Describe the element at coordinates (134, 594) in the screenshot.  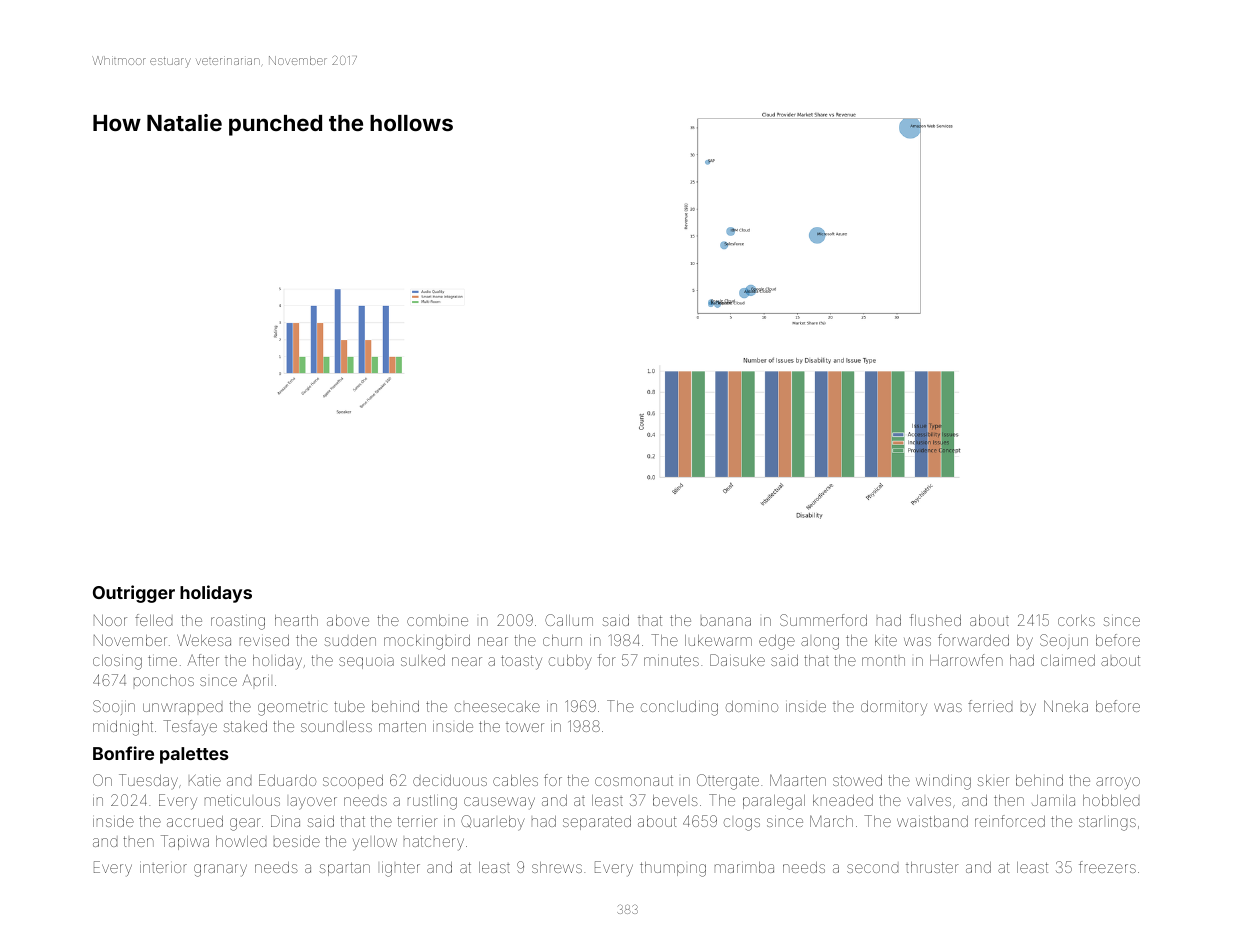
I see `Outrigger` at that location.
